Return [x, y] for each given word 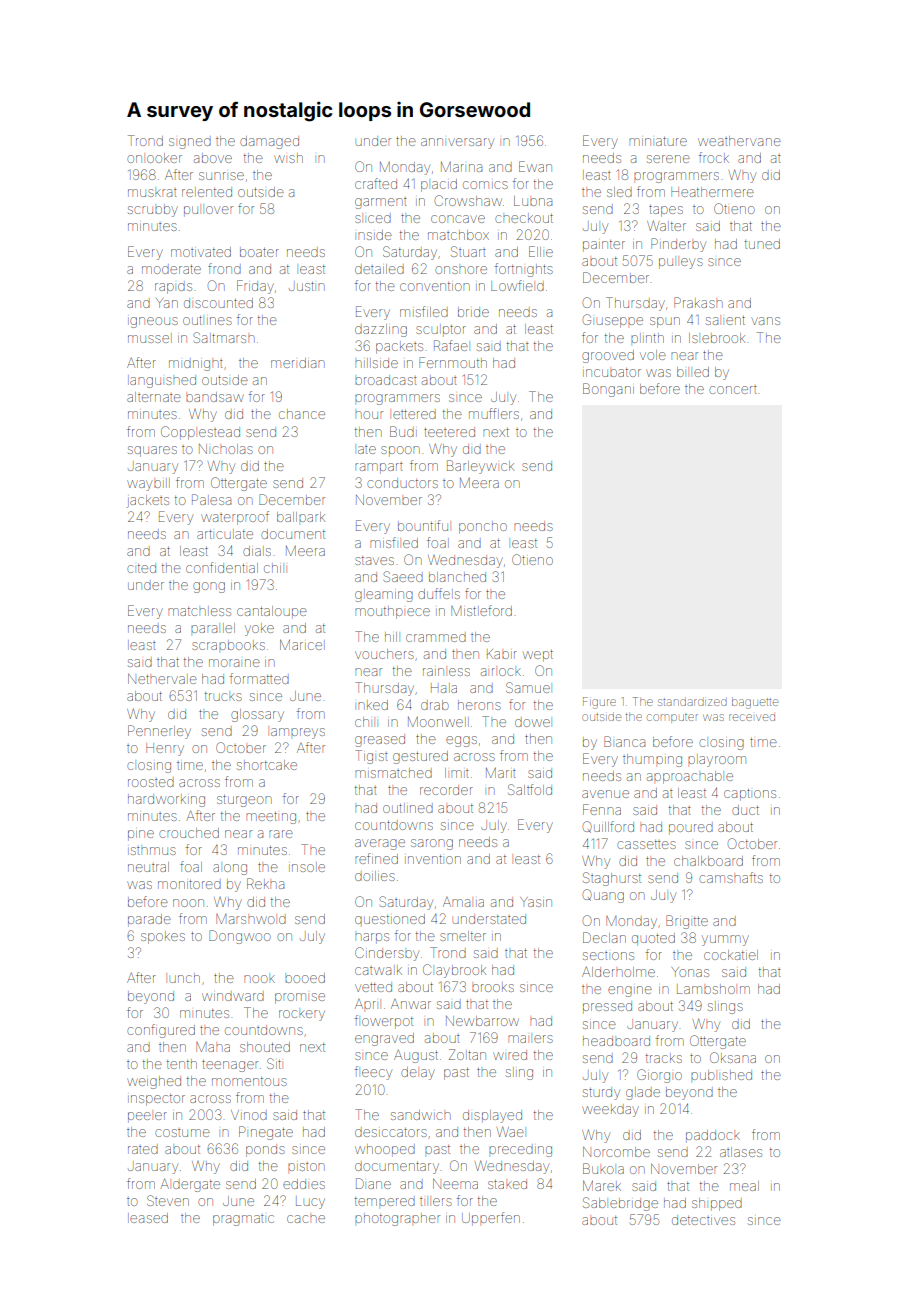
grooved [608, 356]
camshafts [731, 877]
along [230, 869]
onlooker [154, 158]
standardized [692, 701]
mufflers [494, 413]
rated [143, 1150]
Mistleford [481, 610]
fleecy [373, 1073]
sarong [432, 844]
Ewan [535, 166]
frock [714, 157]
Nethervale [162, 679]
